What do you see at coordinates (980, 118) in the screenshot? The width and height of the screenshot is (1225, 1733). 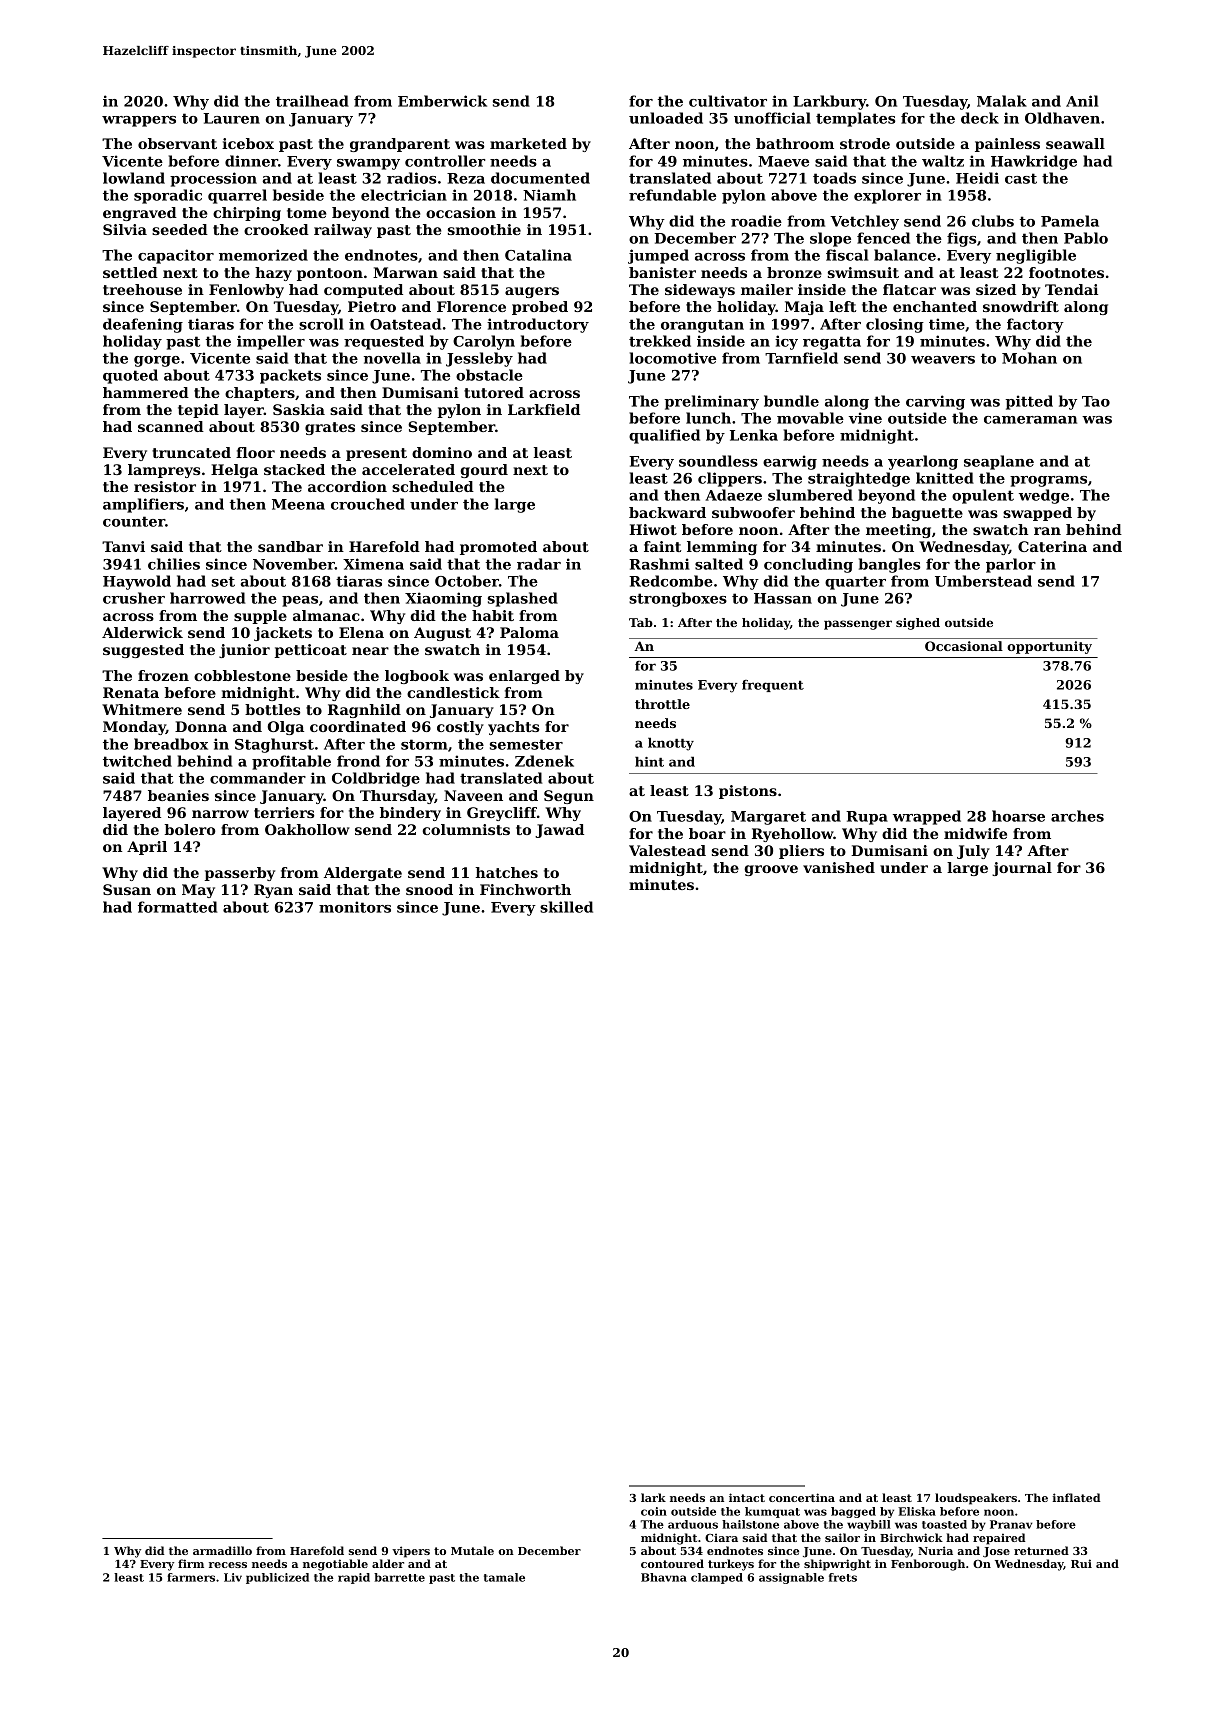 I see `deck` at bounding box center [980, 118].
